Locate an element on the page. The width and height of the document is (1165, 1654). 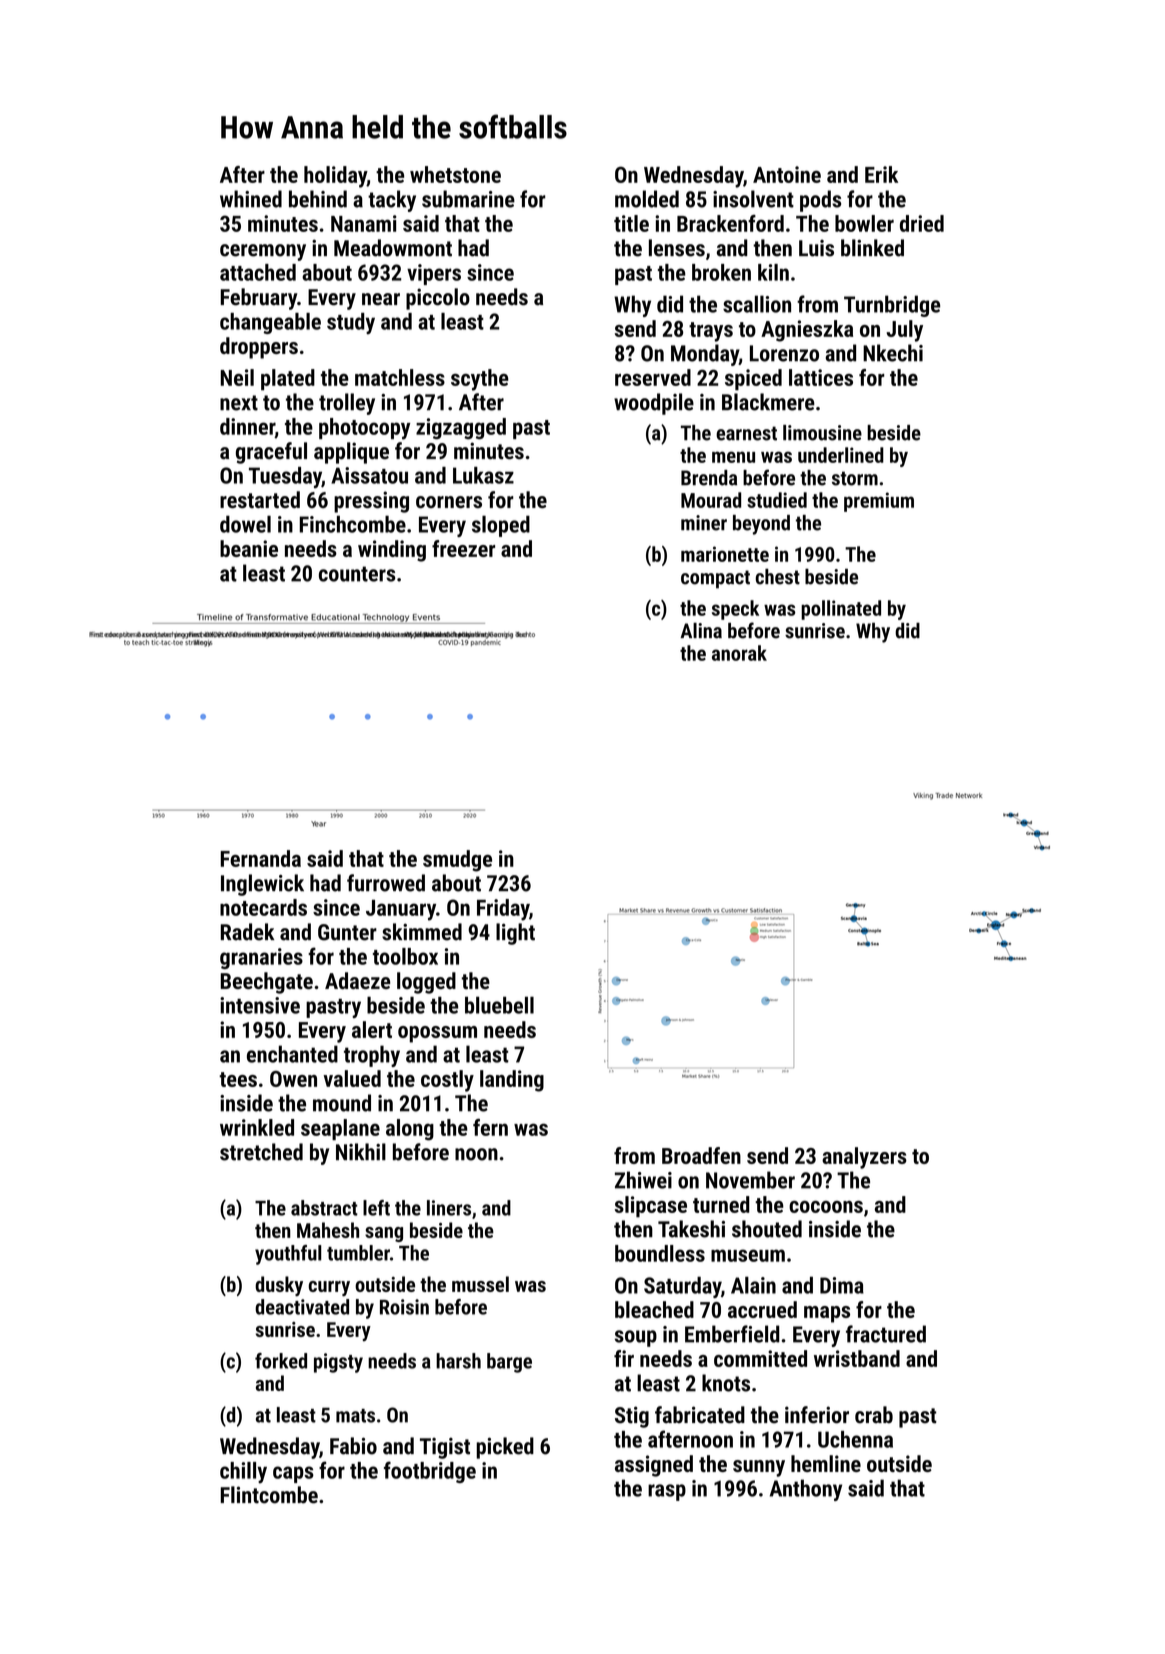
trolley is located at coordinates (347, 404).
